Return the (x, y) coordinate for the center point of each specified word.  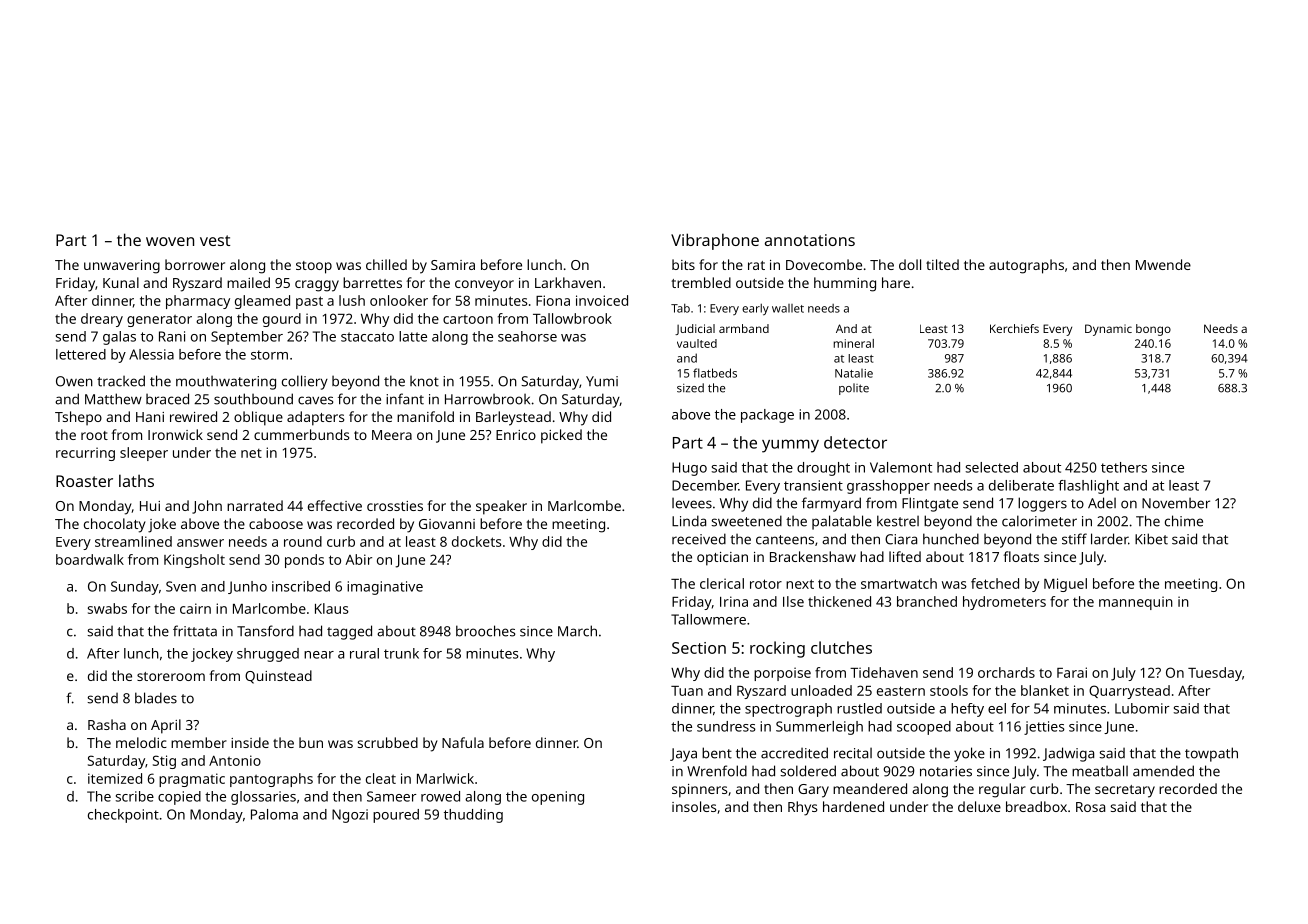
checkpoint (123, 816)
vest (215, 240)
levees (692, 503)
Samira (453, 265)
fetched (995, 583)
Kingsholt (194, 561)
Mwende (1163, 264)
